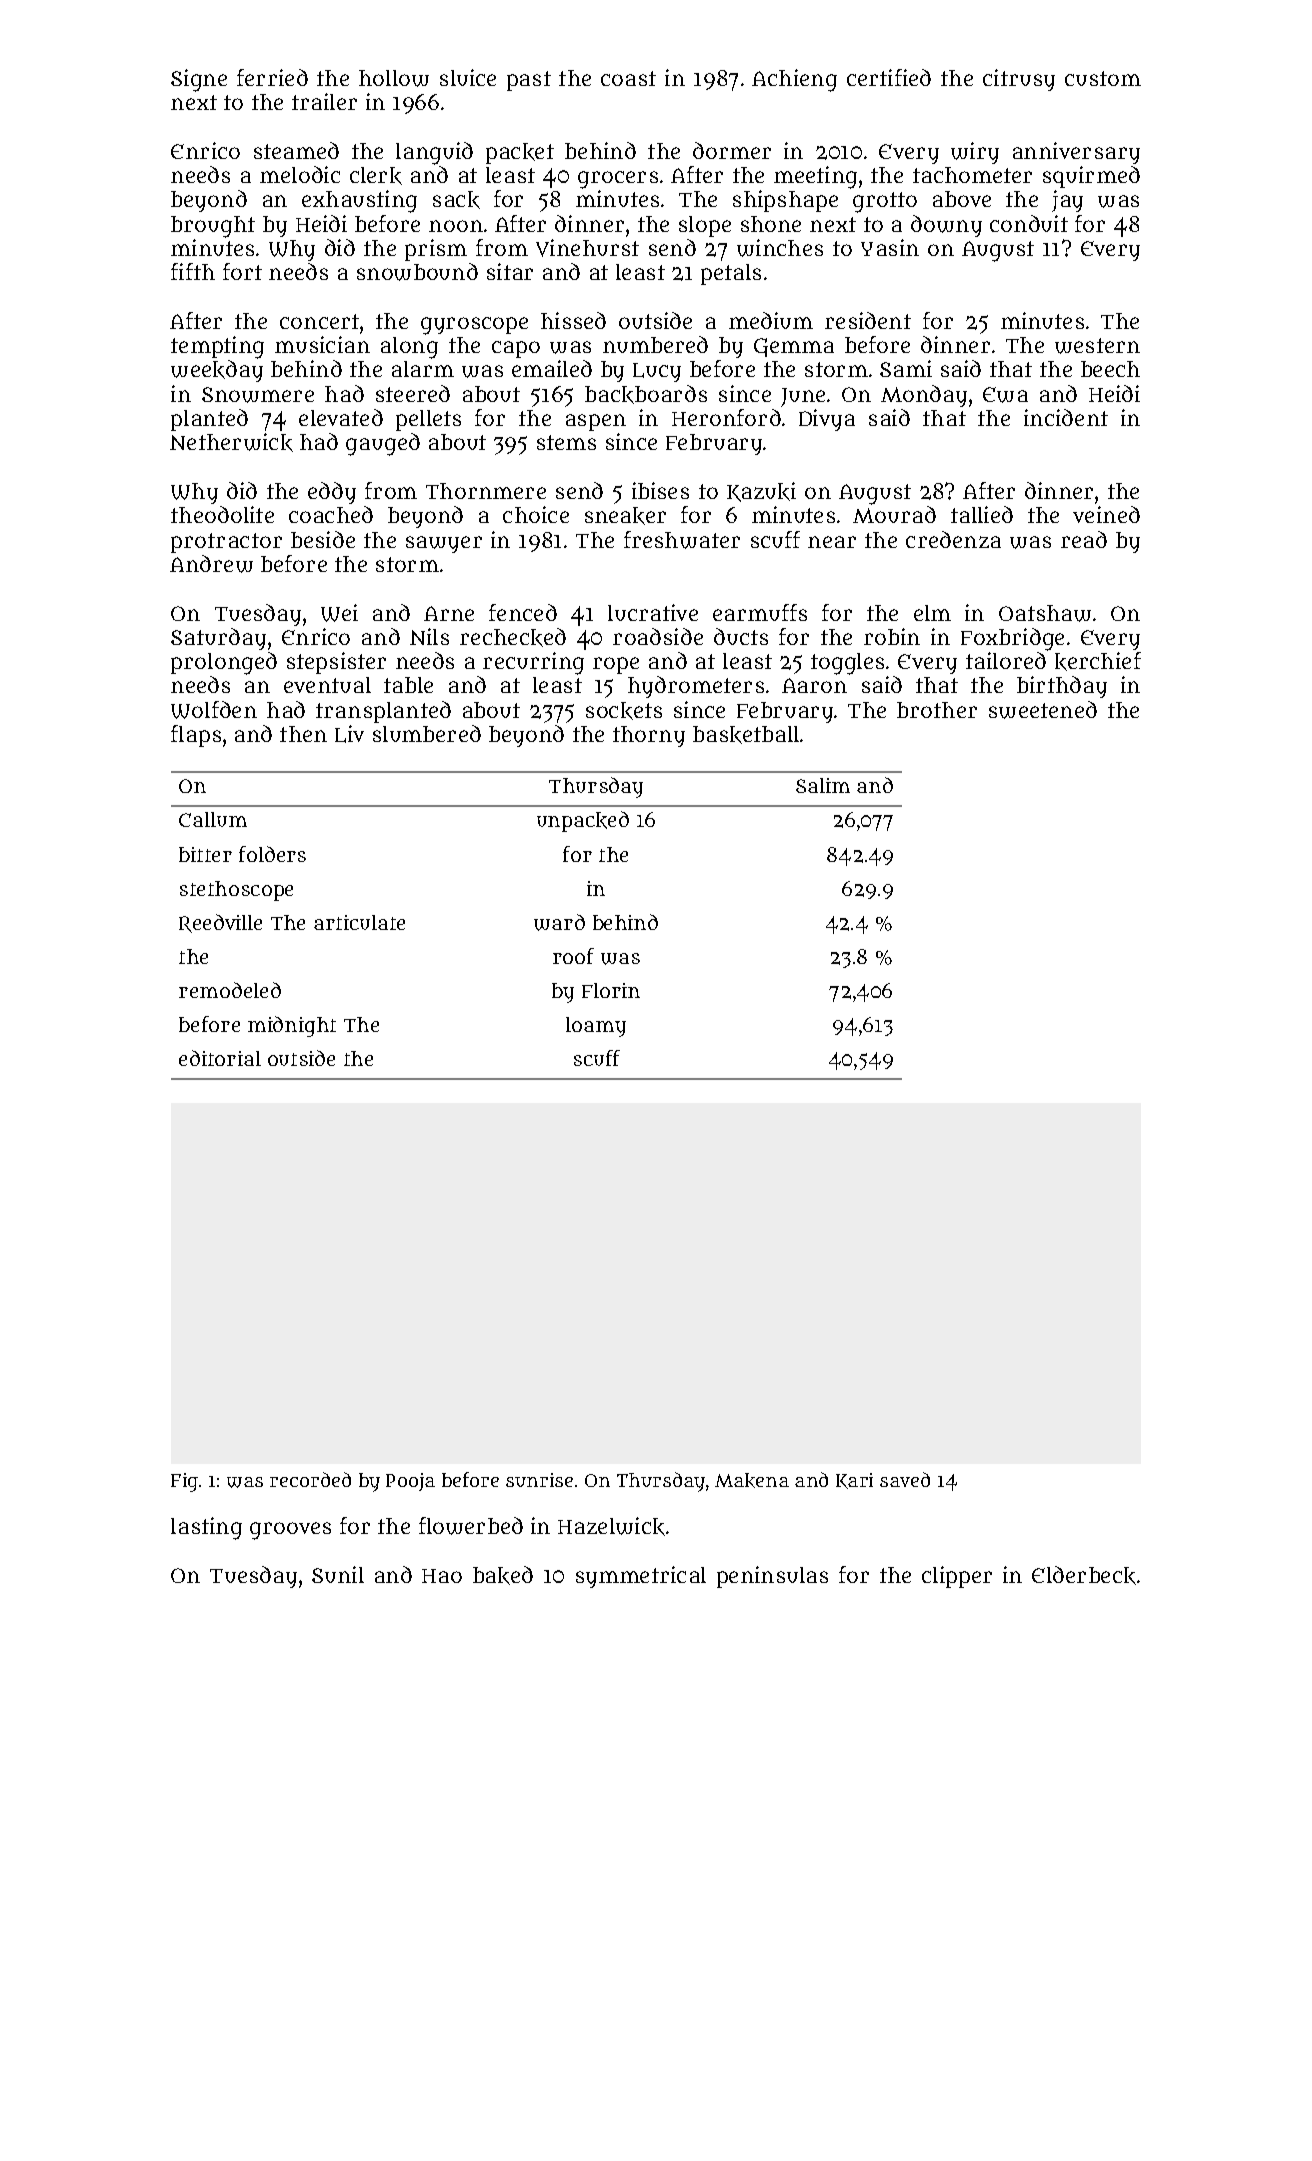 Image resolution: width=1312 pixels, height=2161 pixels. Describe the element at coordinates (394, 78) in the screenshot. I see `hollow` at that location.
